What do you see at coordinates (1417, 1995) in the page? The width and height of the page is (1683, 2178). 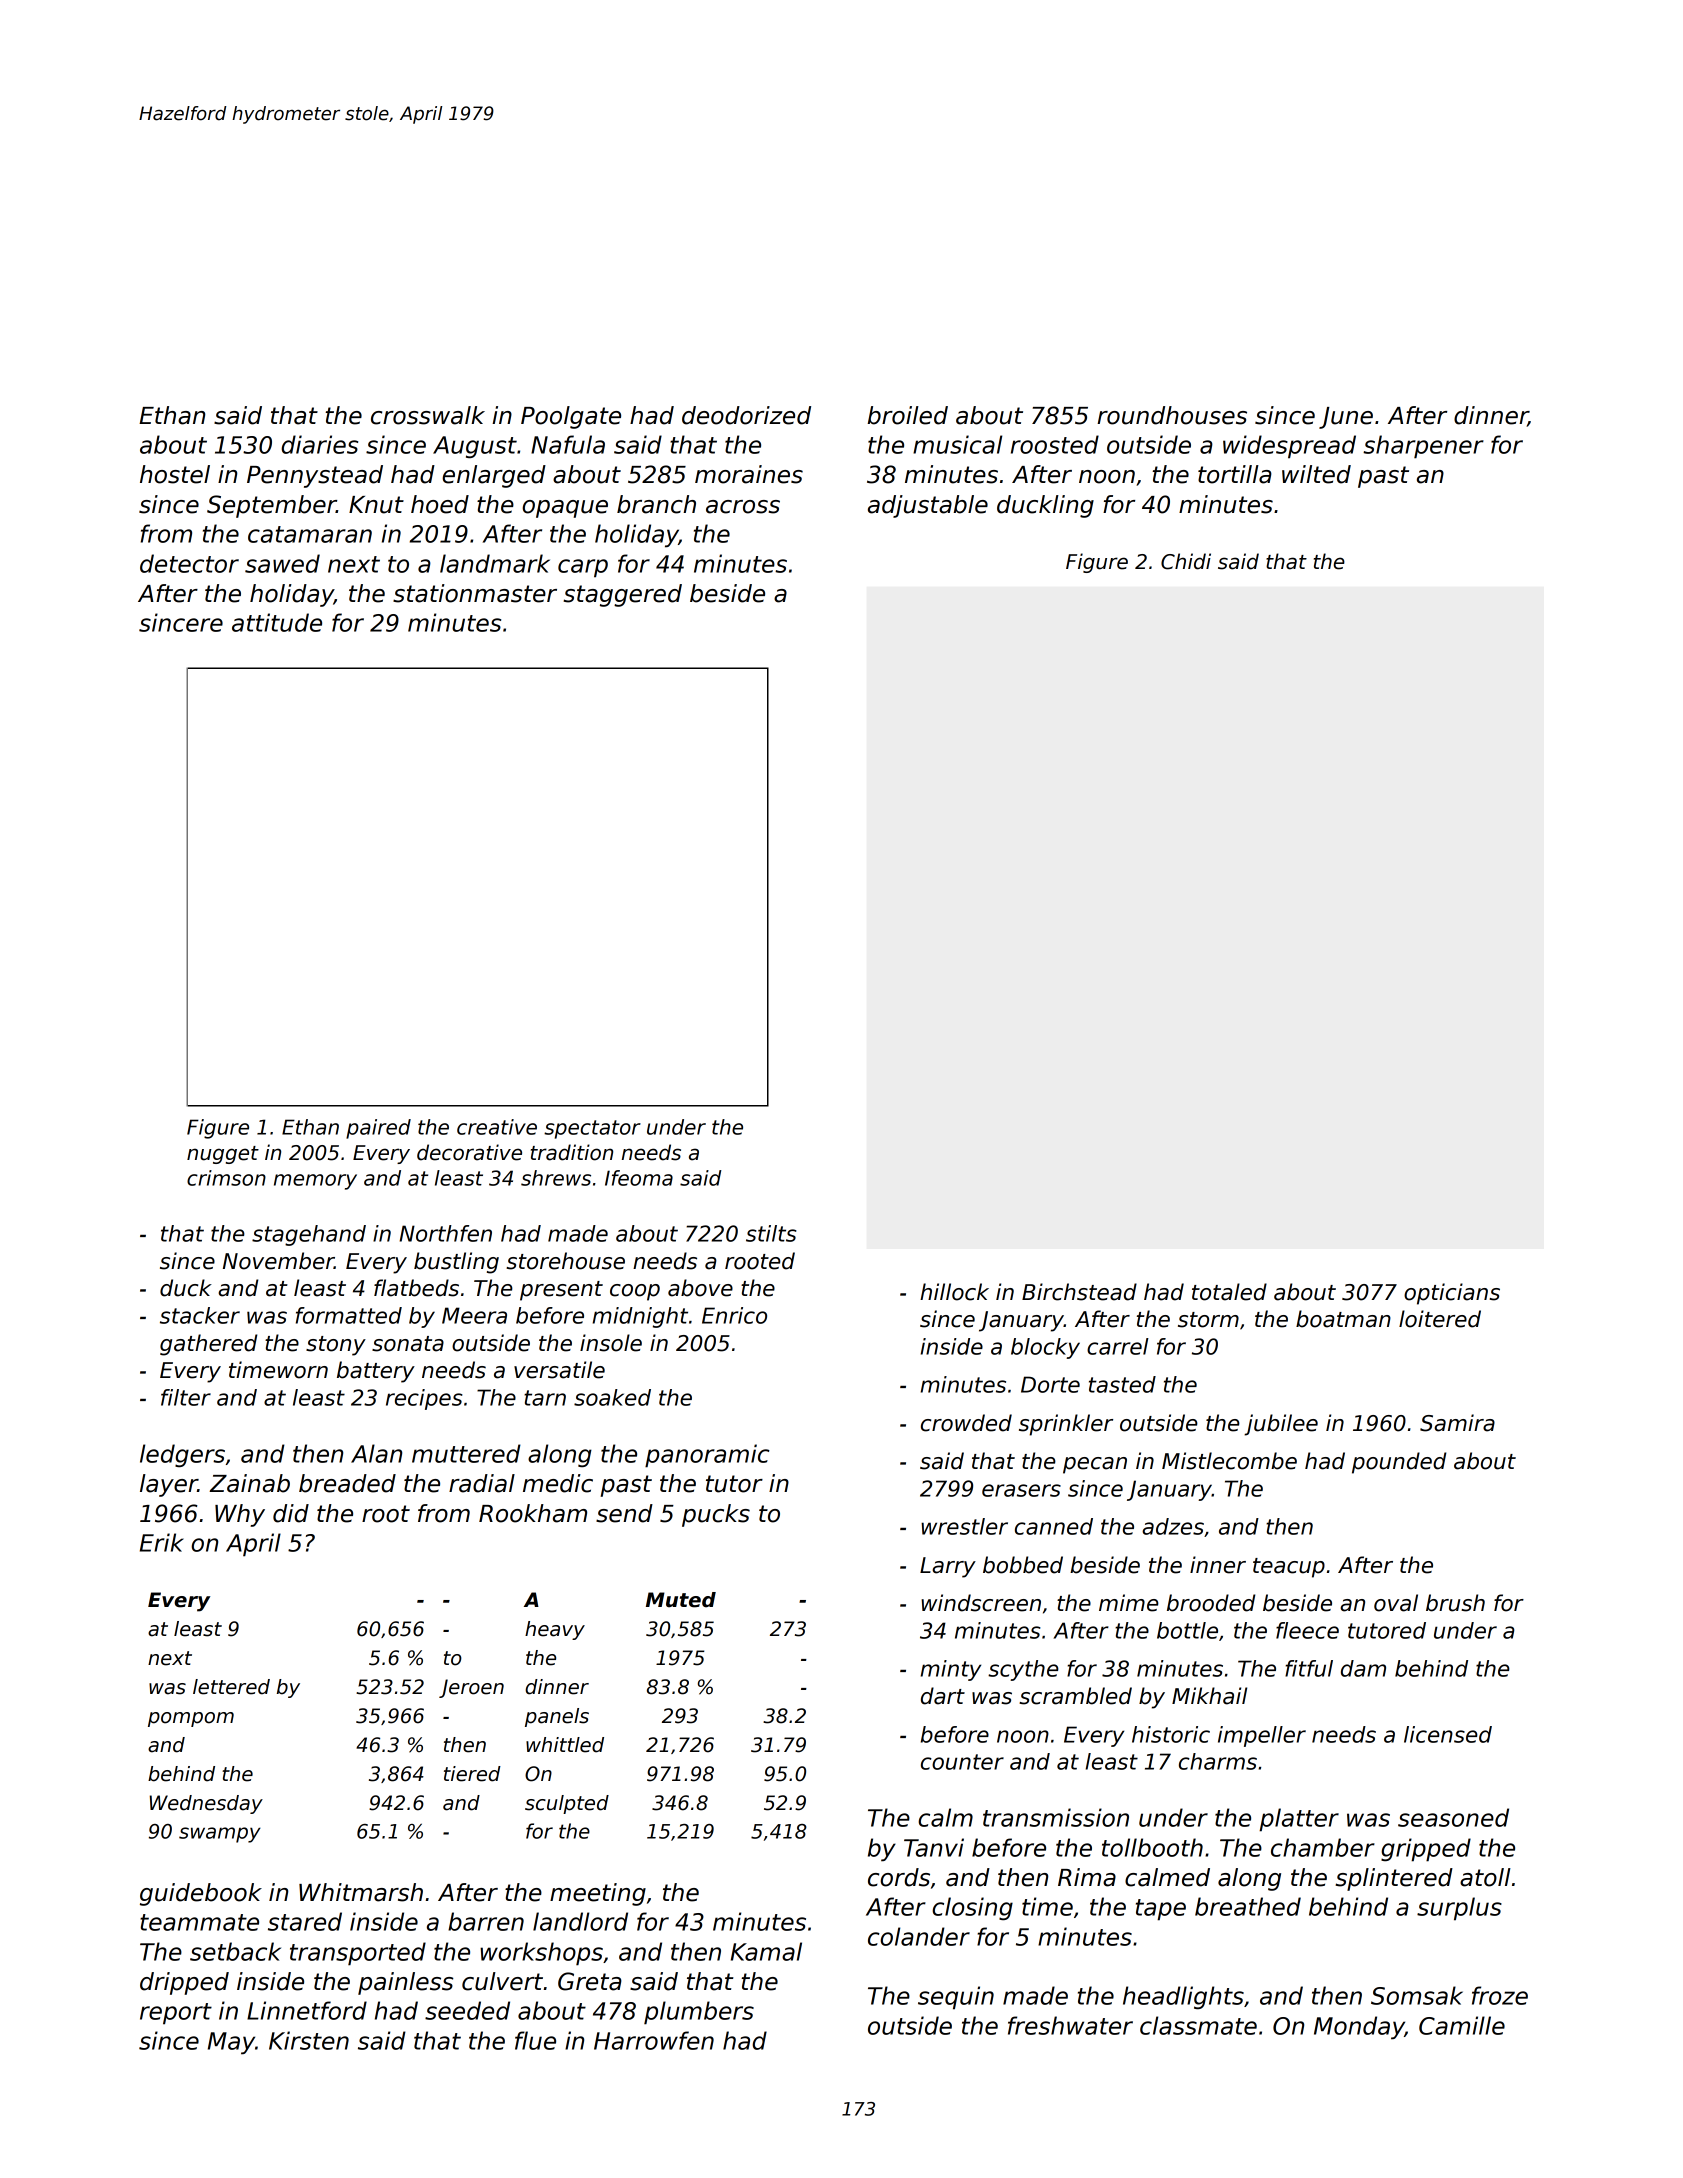 I see `Somsak` at bounding box center [1417, 1995].
